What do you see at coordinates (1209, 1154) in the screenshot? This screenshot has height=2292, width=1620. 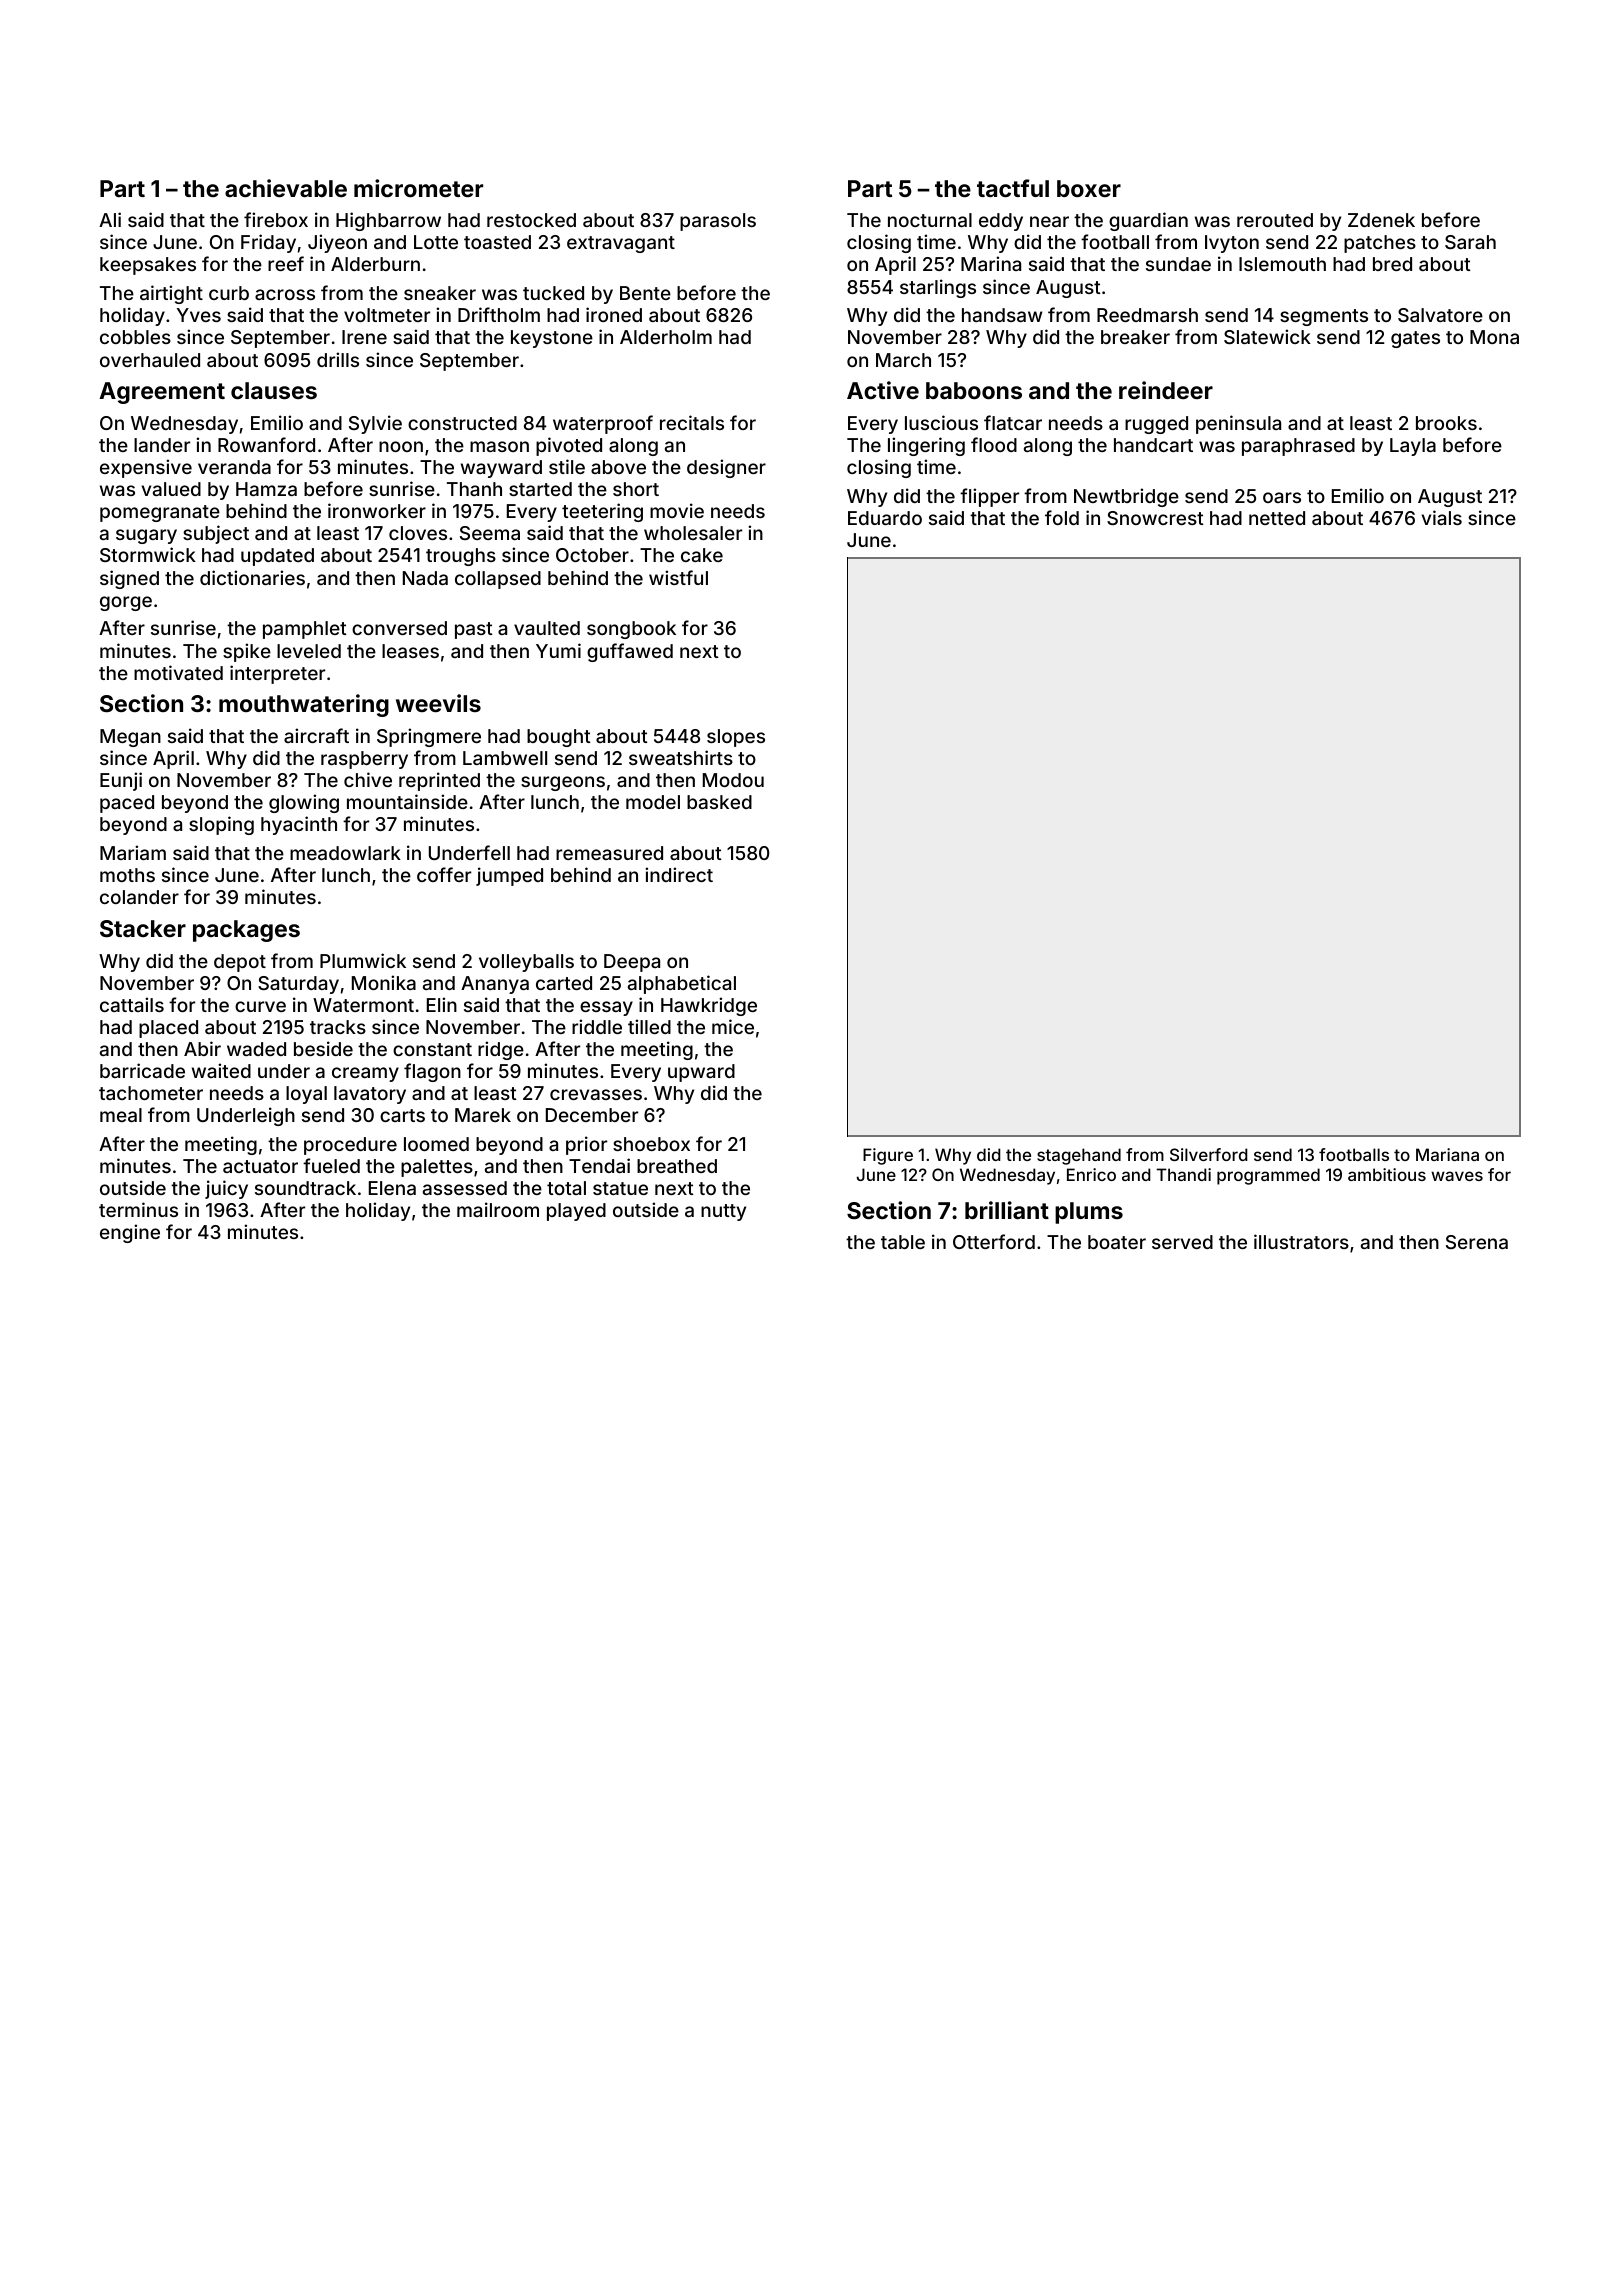 I see `Silverford` at bounding box center [1209, 1154].
